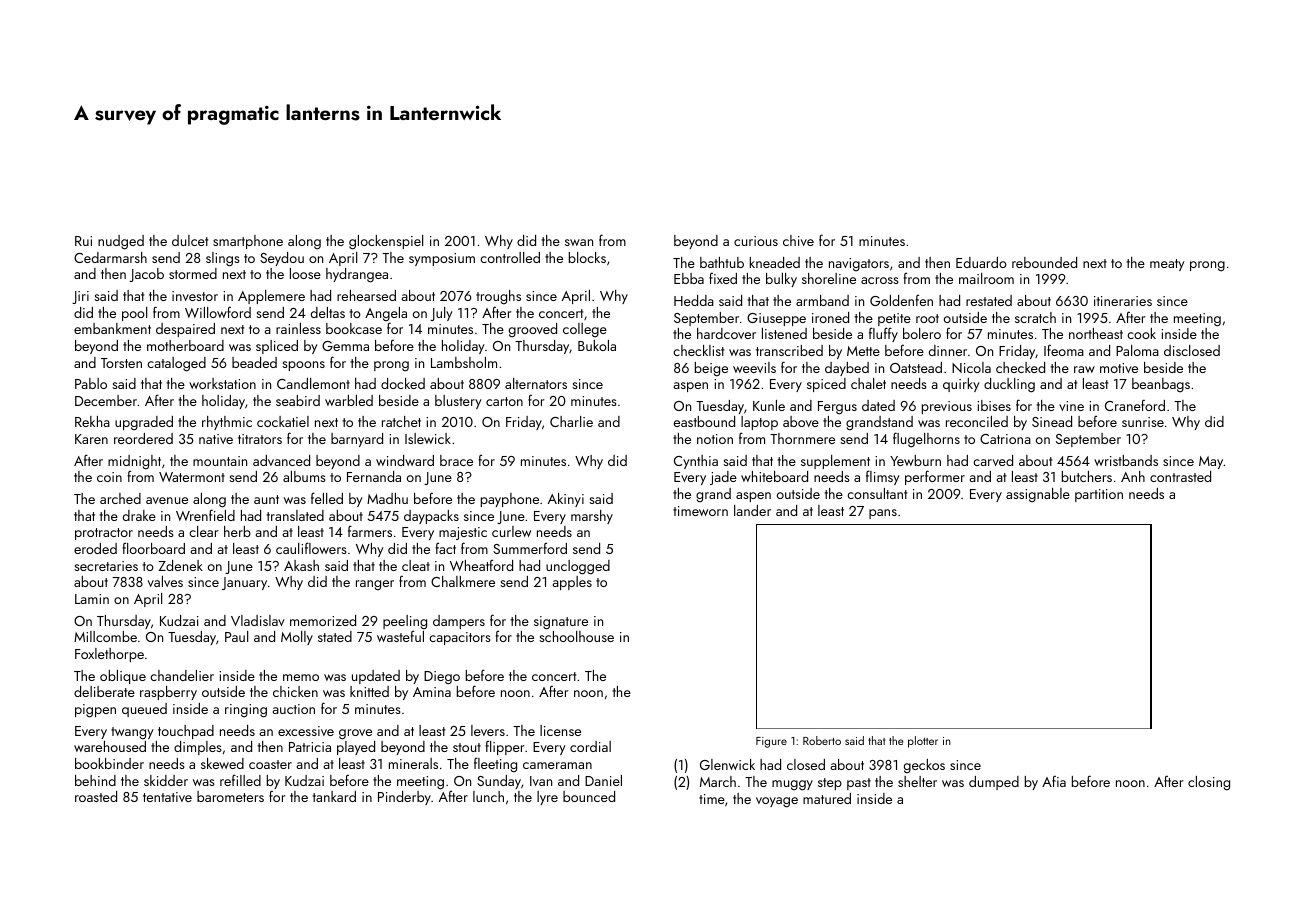  I want to click on clear, so click(204, 531).
